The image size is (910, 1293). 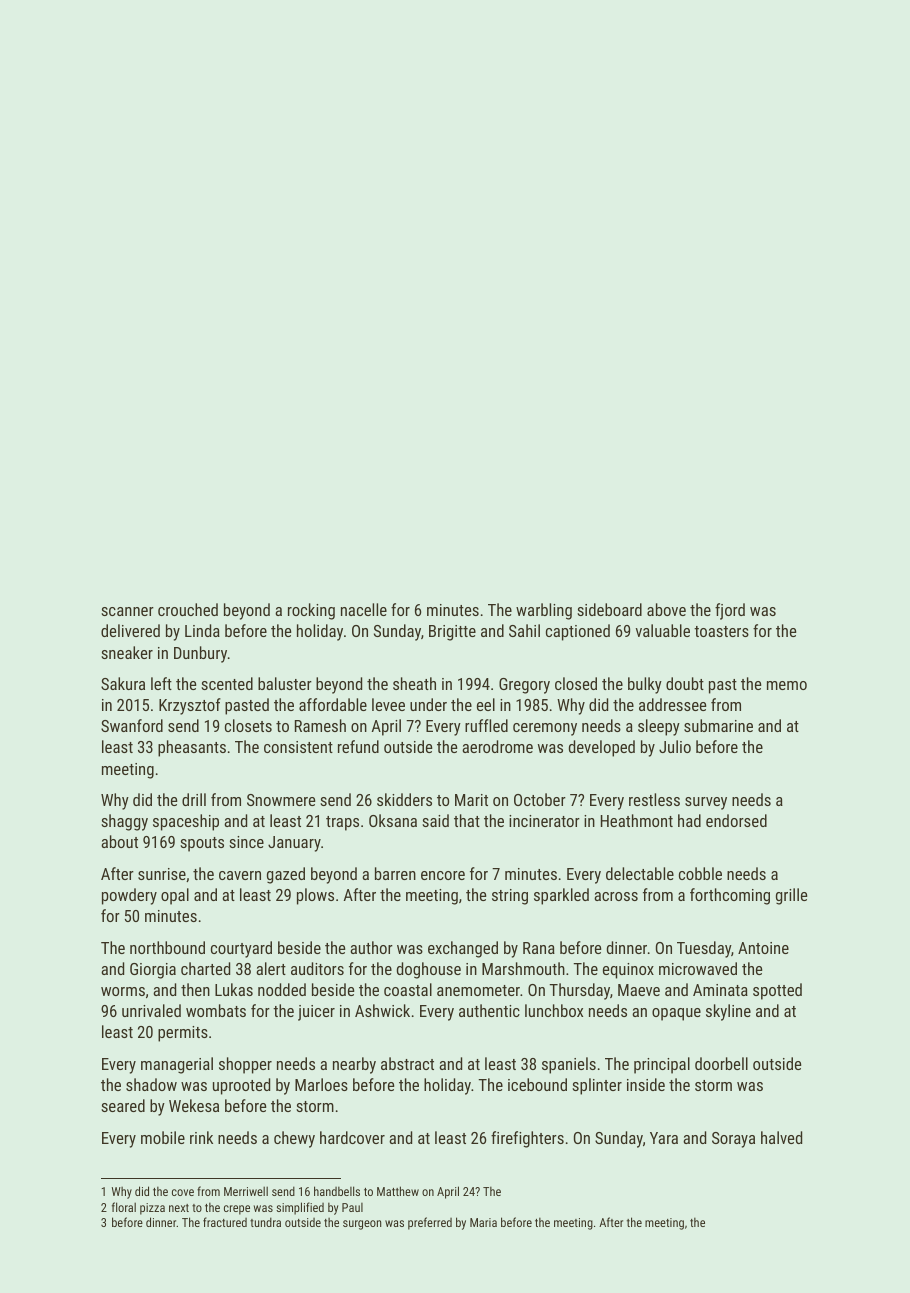 I want to click on memo, so click(x=787, y=685).
